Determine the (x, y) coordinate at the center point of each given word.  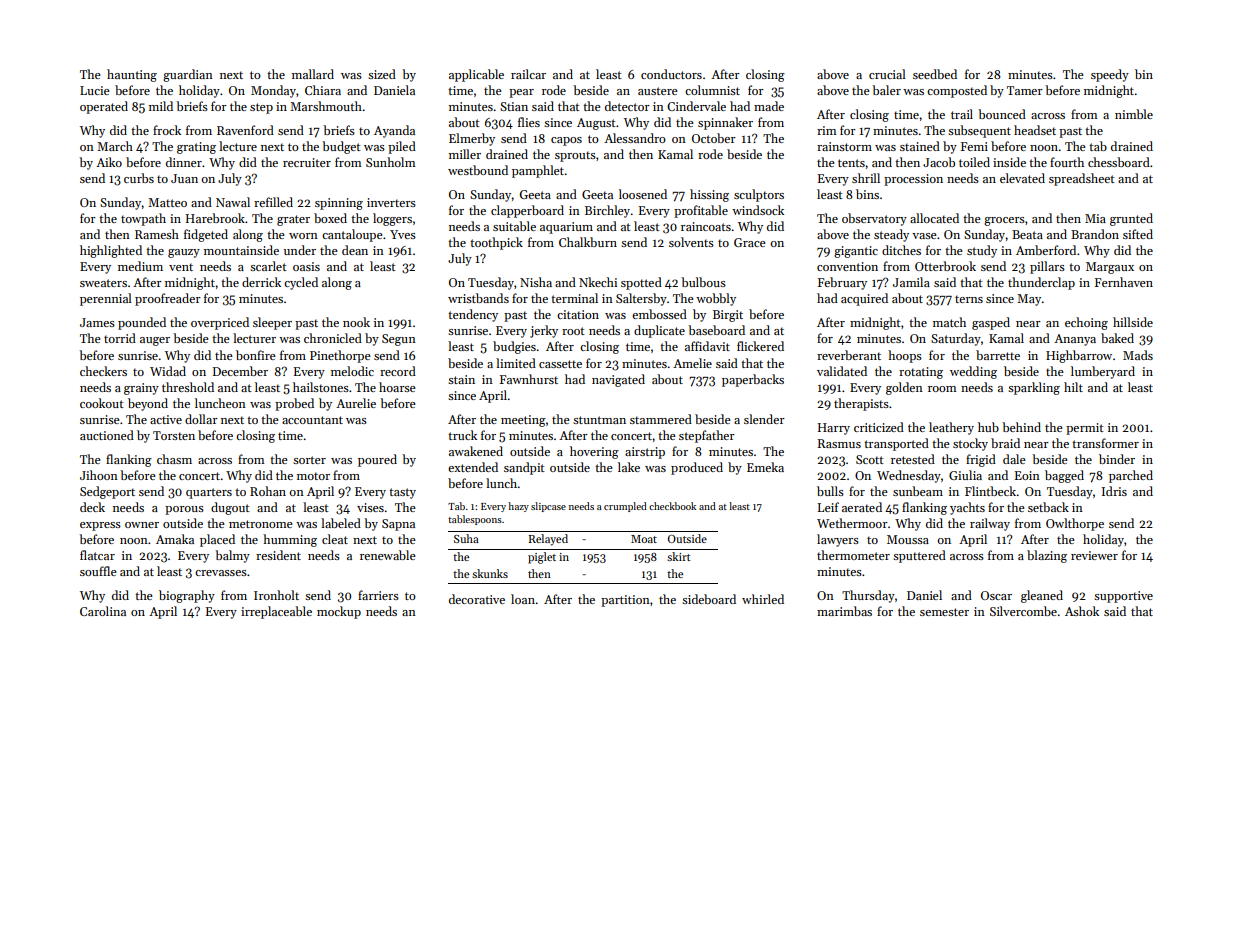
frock (167, 130)
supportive (1123, 597)
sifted (1138, 234)
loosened (643, 194)
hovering (594, 452)
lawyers (838, 540)
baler (886, 90)
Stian (514, 106)
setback (1048, 507)
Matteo (167, 202)
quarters (209, 493)
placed (217, 540)
